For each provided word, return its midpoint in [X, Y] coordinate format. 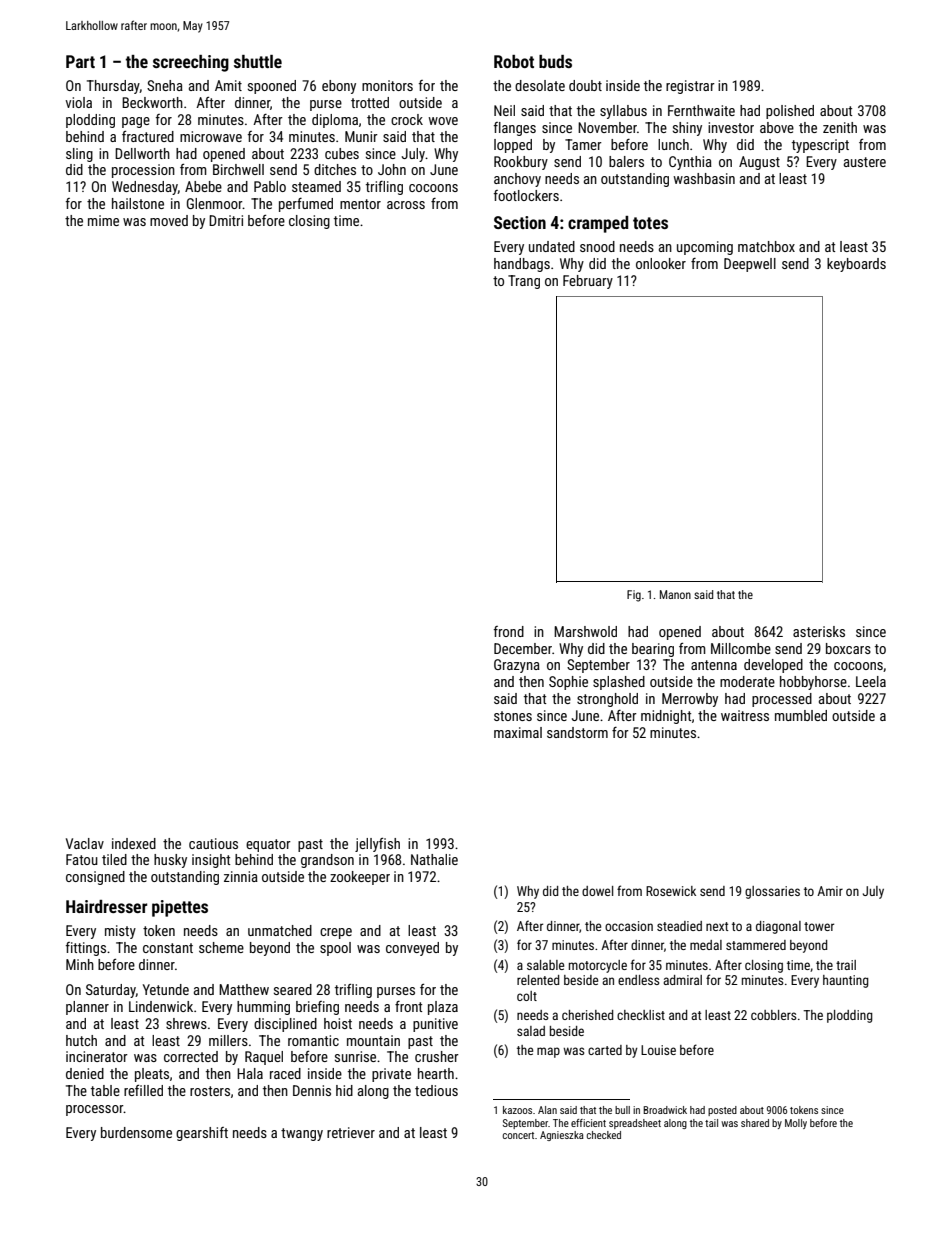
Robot [514, 61]
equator [268, 845]
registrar [690, 87]
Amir [830, 891]
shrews [186, 1023]
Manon [675, 594]
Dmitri [226, 220]
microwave [211, 136]
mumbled [801, 715]
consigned [95, 878]
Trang [524, 282]
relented [538, 980]
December [523, 648]
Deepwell [750, 265]
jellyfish [377, 845]
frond [509, 631]
